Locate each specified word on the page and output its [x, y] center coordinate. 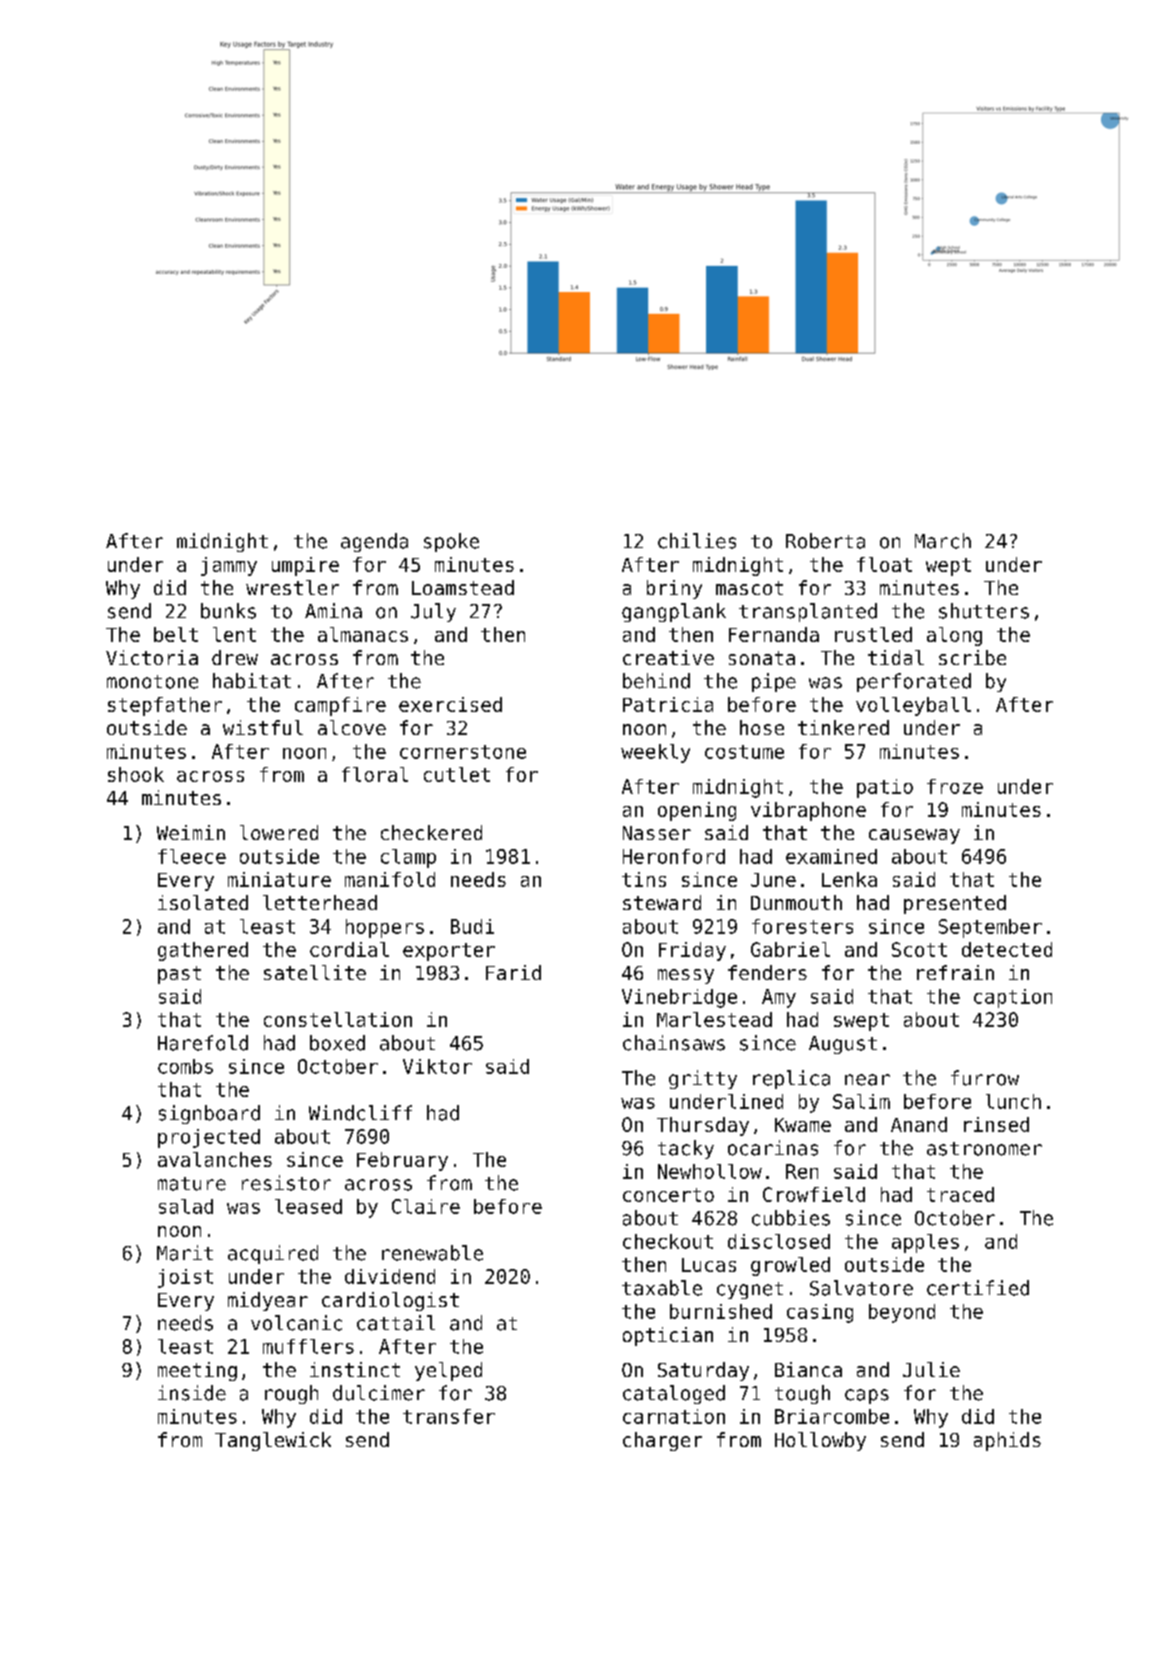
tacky [686, 1149]
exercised [450, 704]
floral [375, 774]
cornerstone [463, 752]
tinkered [843, 727]
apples [925, 1243]
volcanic [296, 1323]
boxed [337, 1043]
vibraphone [808, 811]
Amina [333, 611]
